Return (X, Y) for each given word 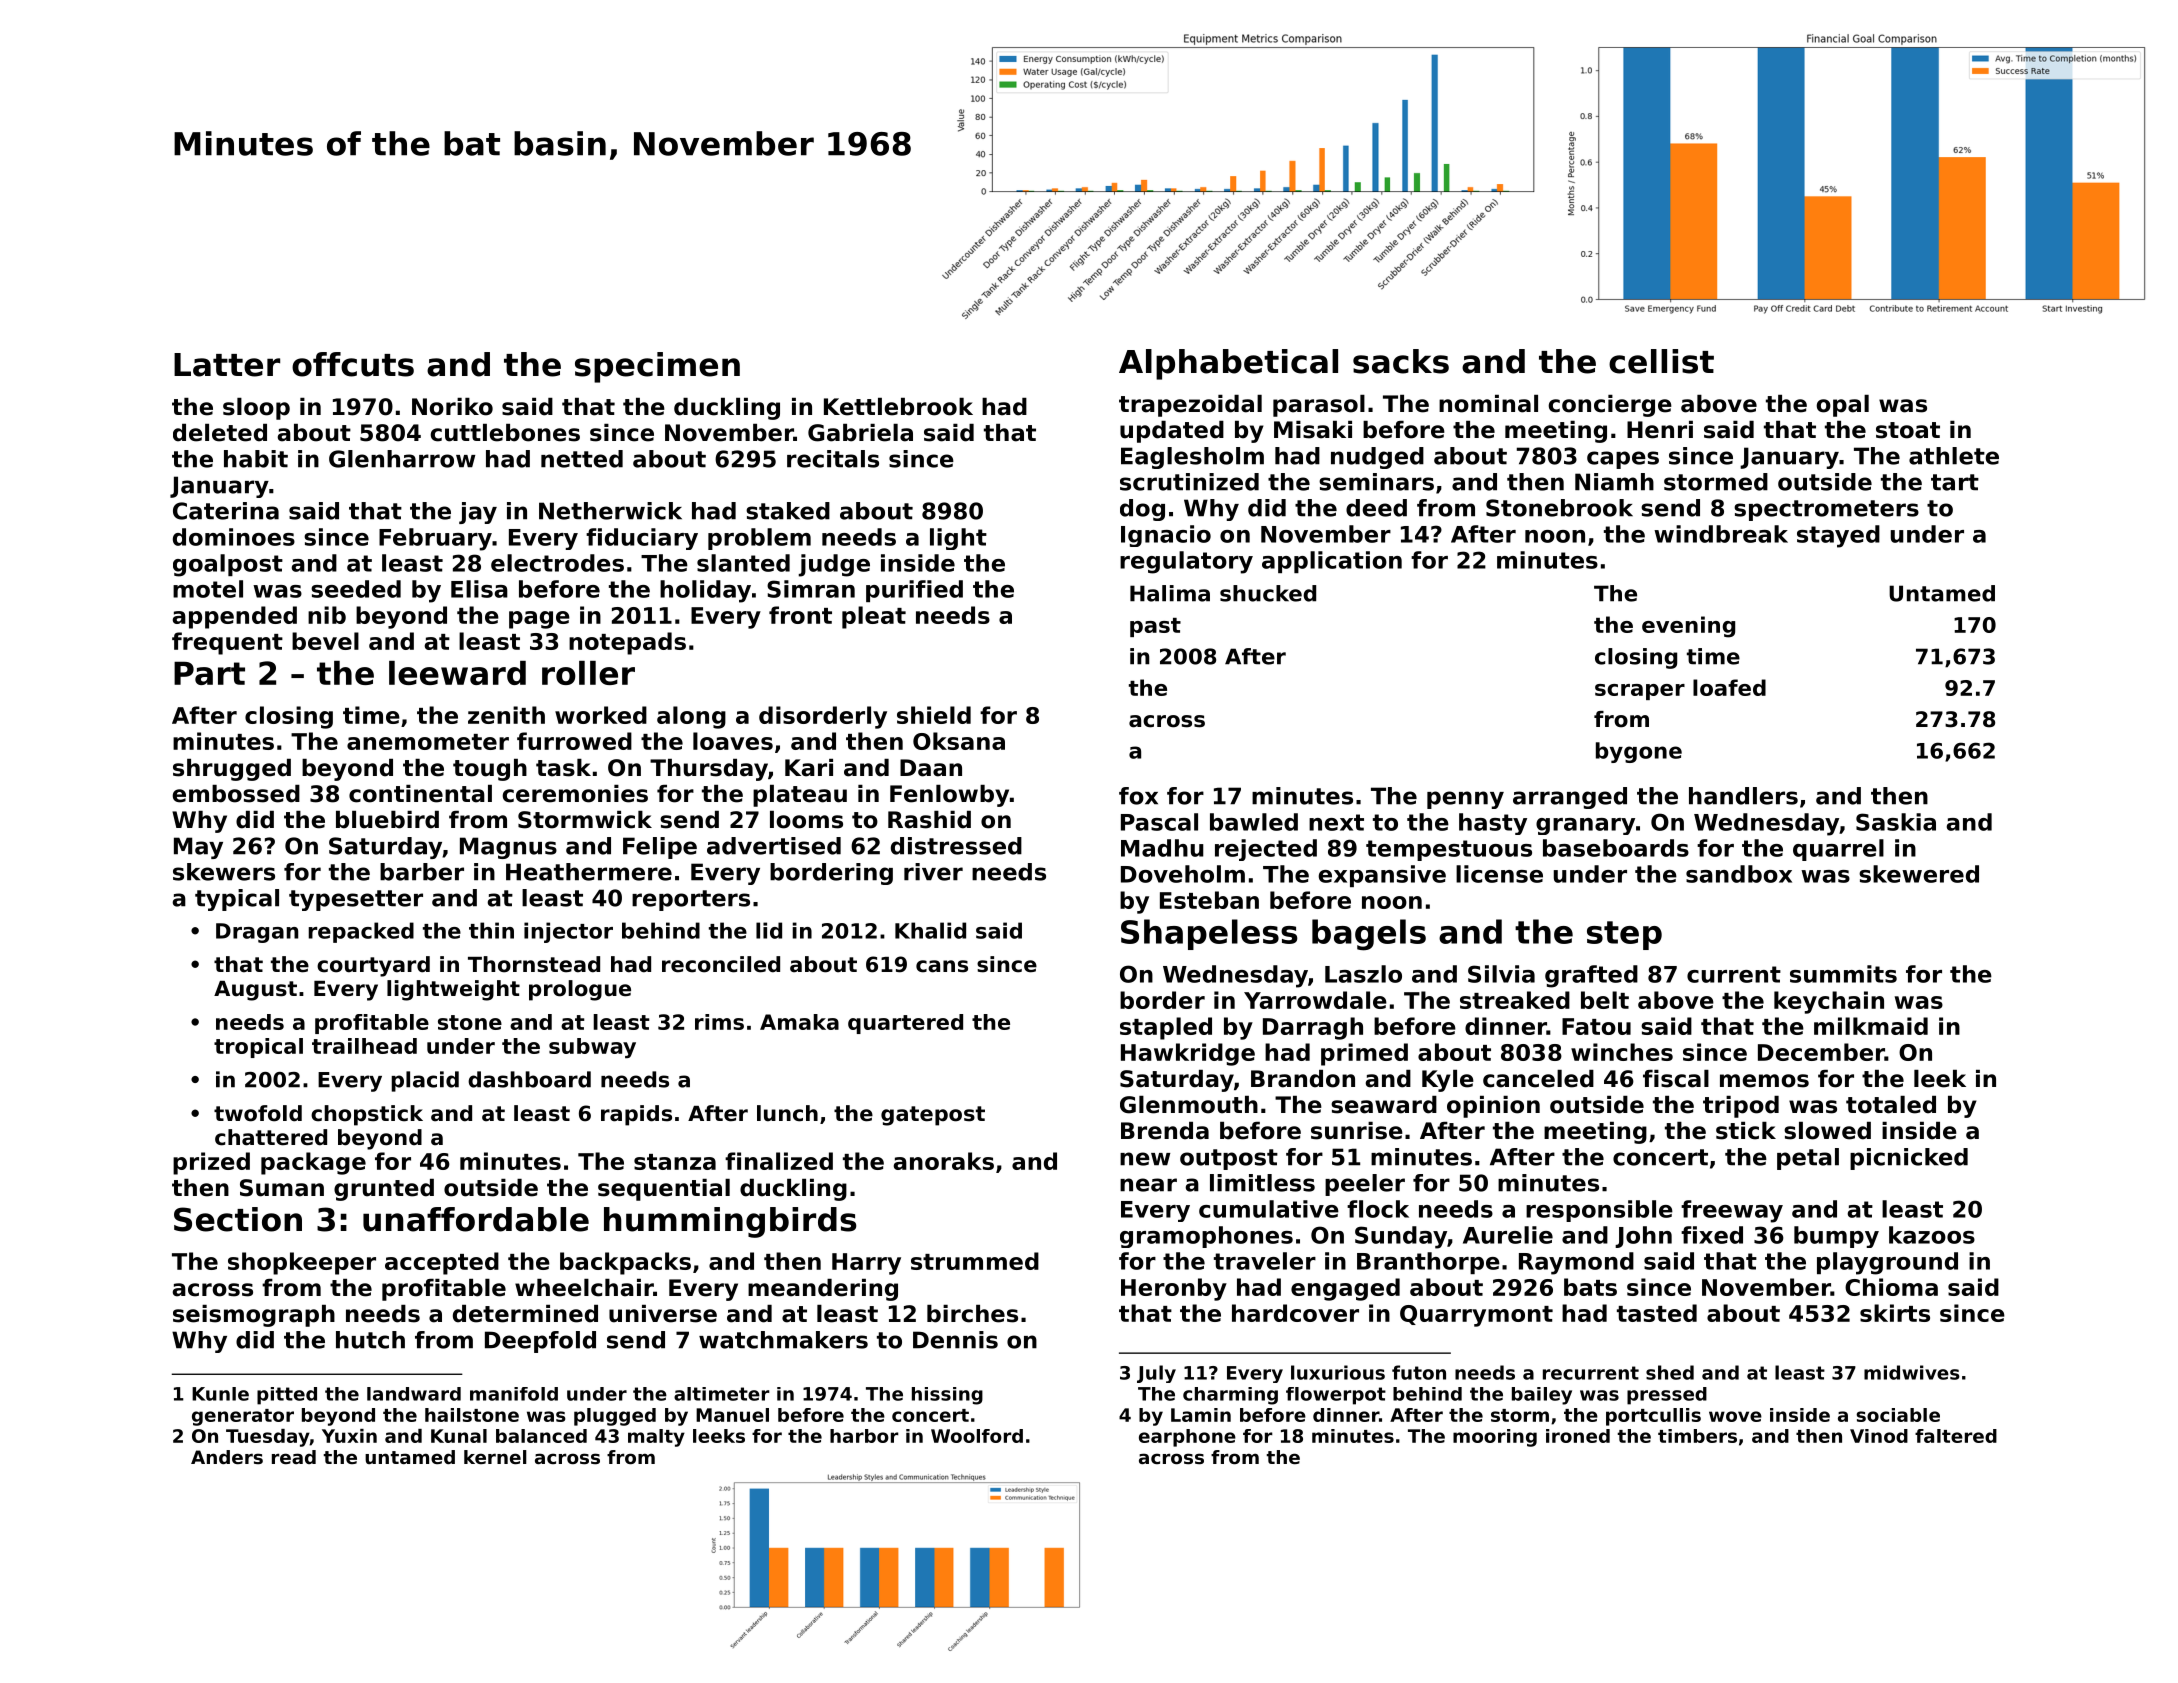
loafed (1729, 687)
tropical (258, 1048)
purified (914, 591)
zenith (506, 715)
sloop (256, 409)
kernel (495, 1457)
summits (1843, 974)
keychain (1829, 1002)
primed (1364, 1054)
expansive (1382, 876)
